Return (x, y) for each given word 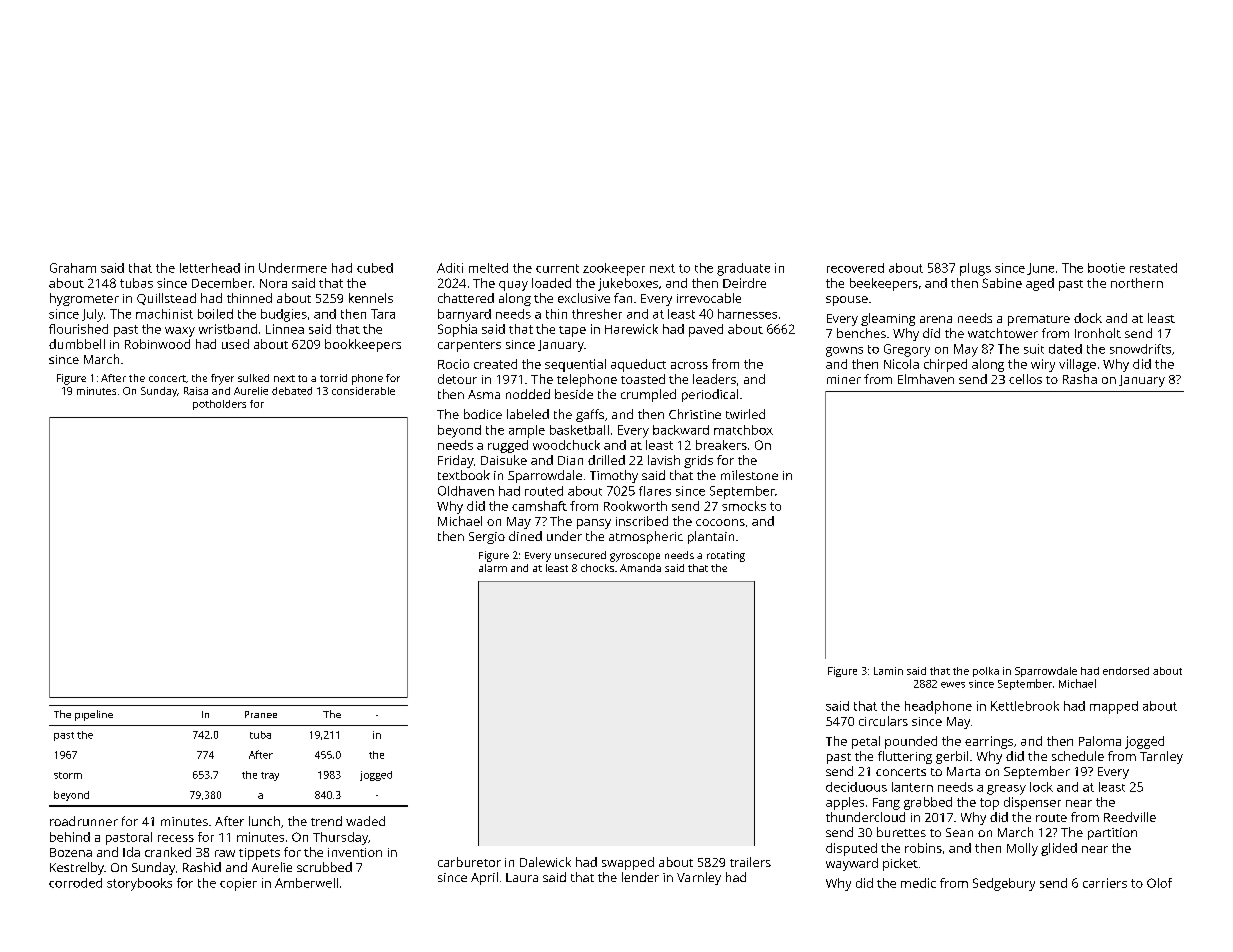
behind (70, 837)
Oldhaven (466, 491)
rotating (726, 556)
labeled (528, 414)
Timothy (614, 476)
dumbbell (77, 344)
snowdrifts (1140, 349)
